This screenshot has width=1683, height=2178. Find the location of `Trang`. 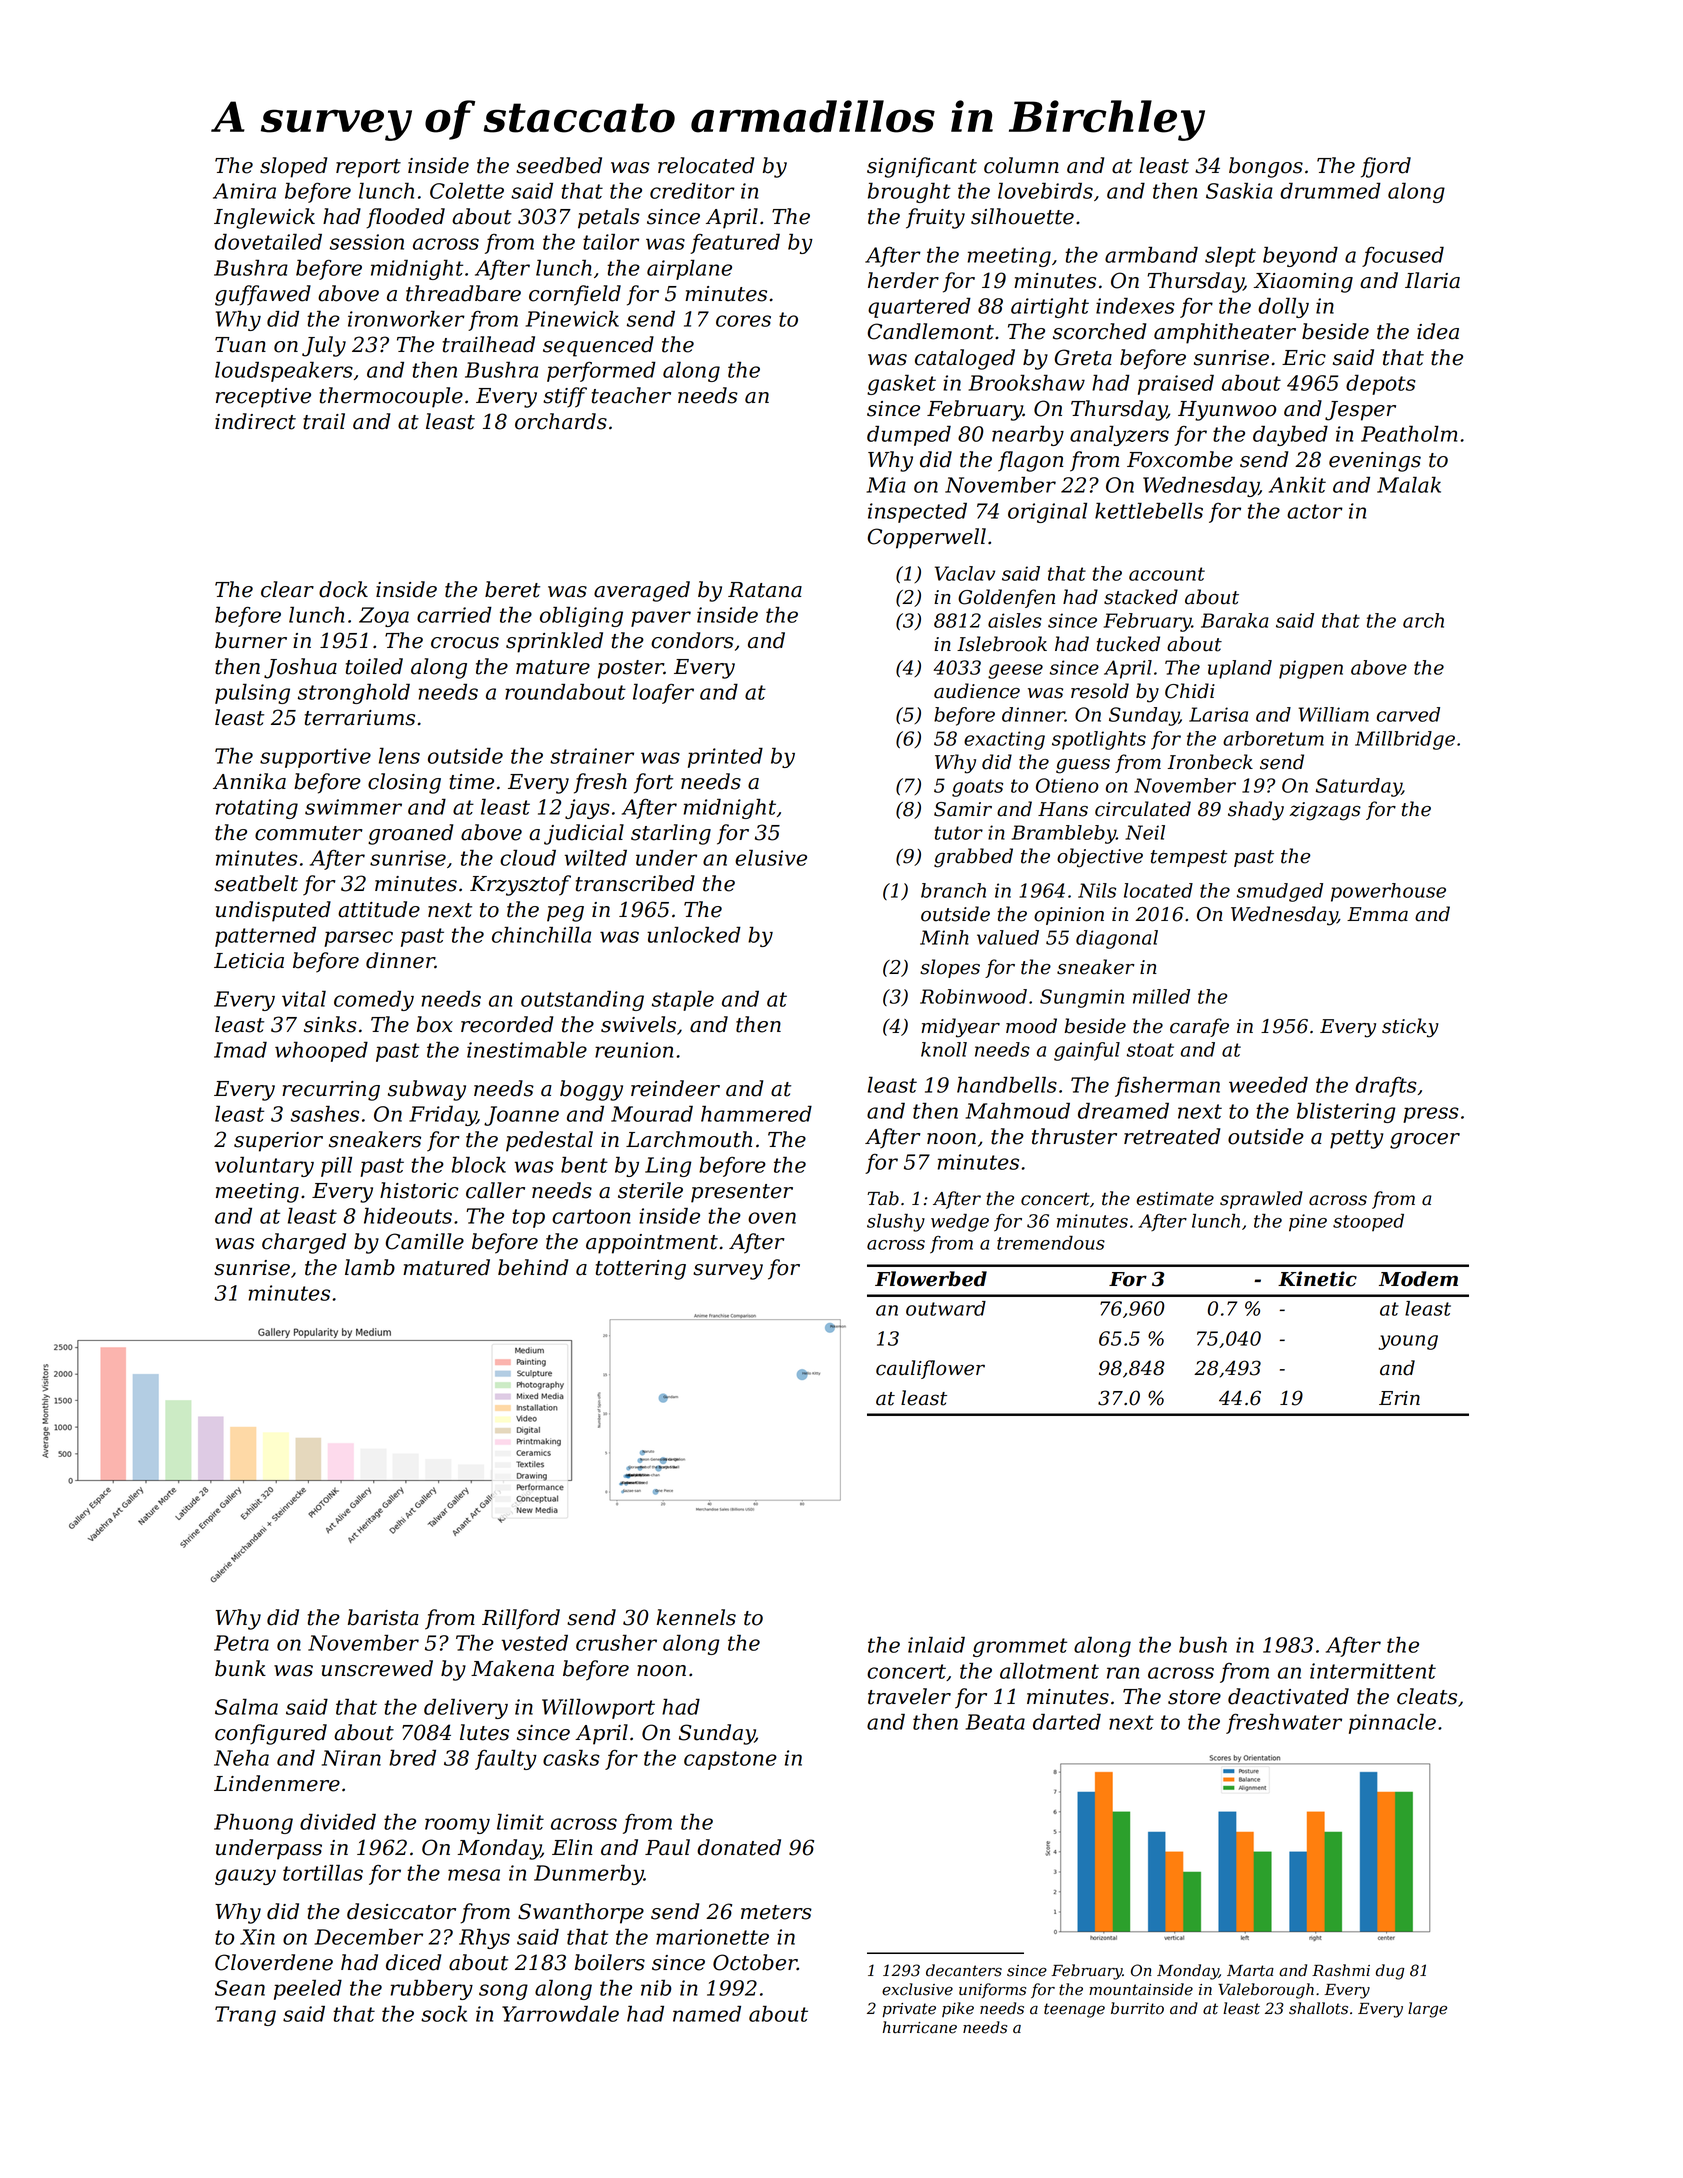

Trang is located at coordinates (245, 2016).
